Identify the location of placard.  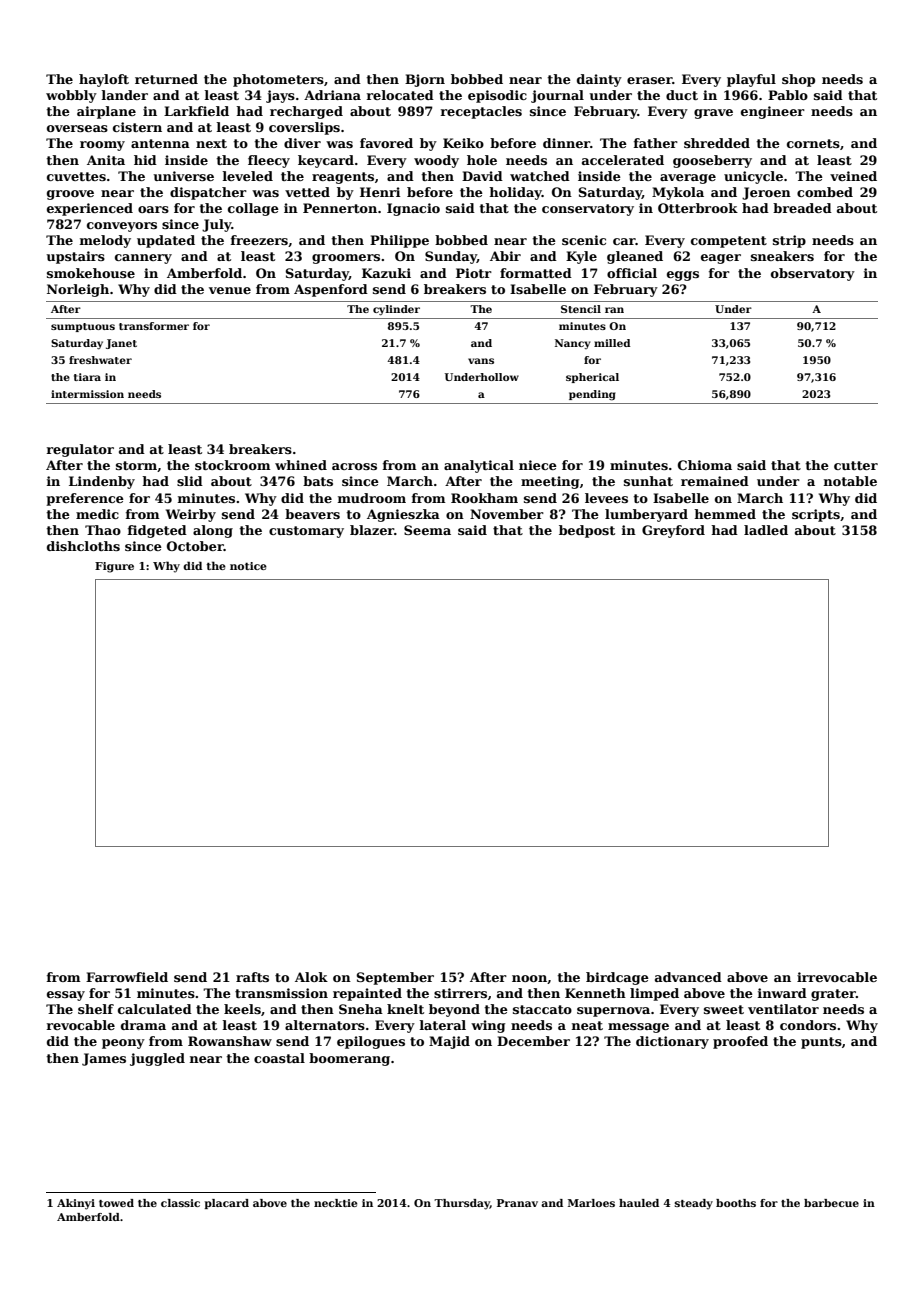
(227, 1204).
